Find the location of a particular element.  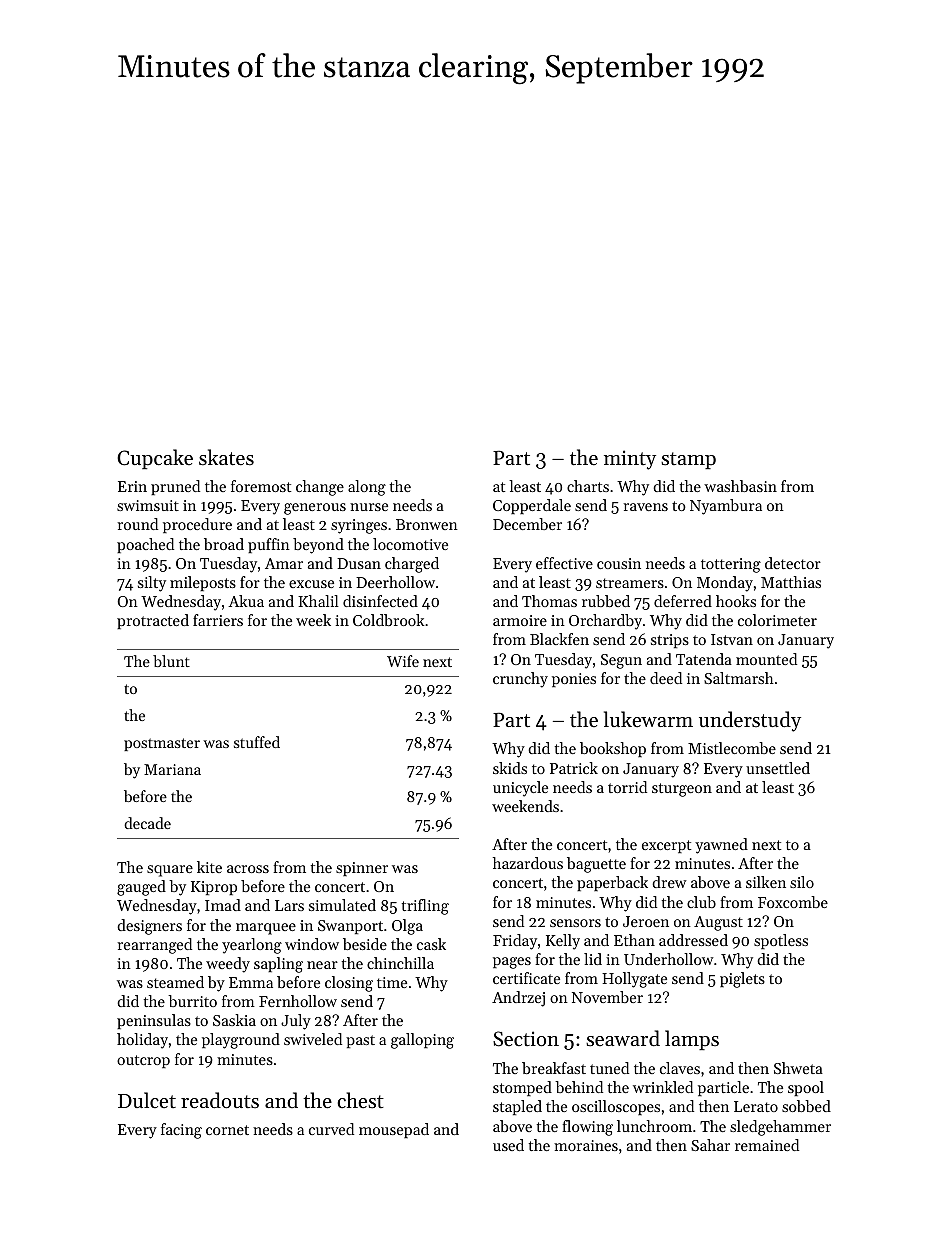

used is located at coordinates (508, 1145).
